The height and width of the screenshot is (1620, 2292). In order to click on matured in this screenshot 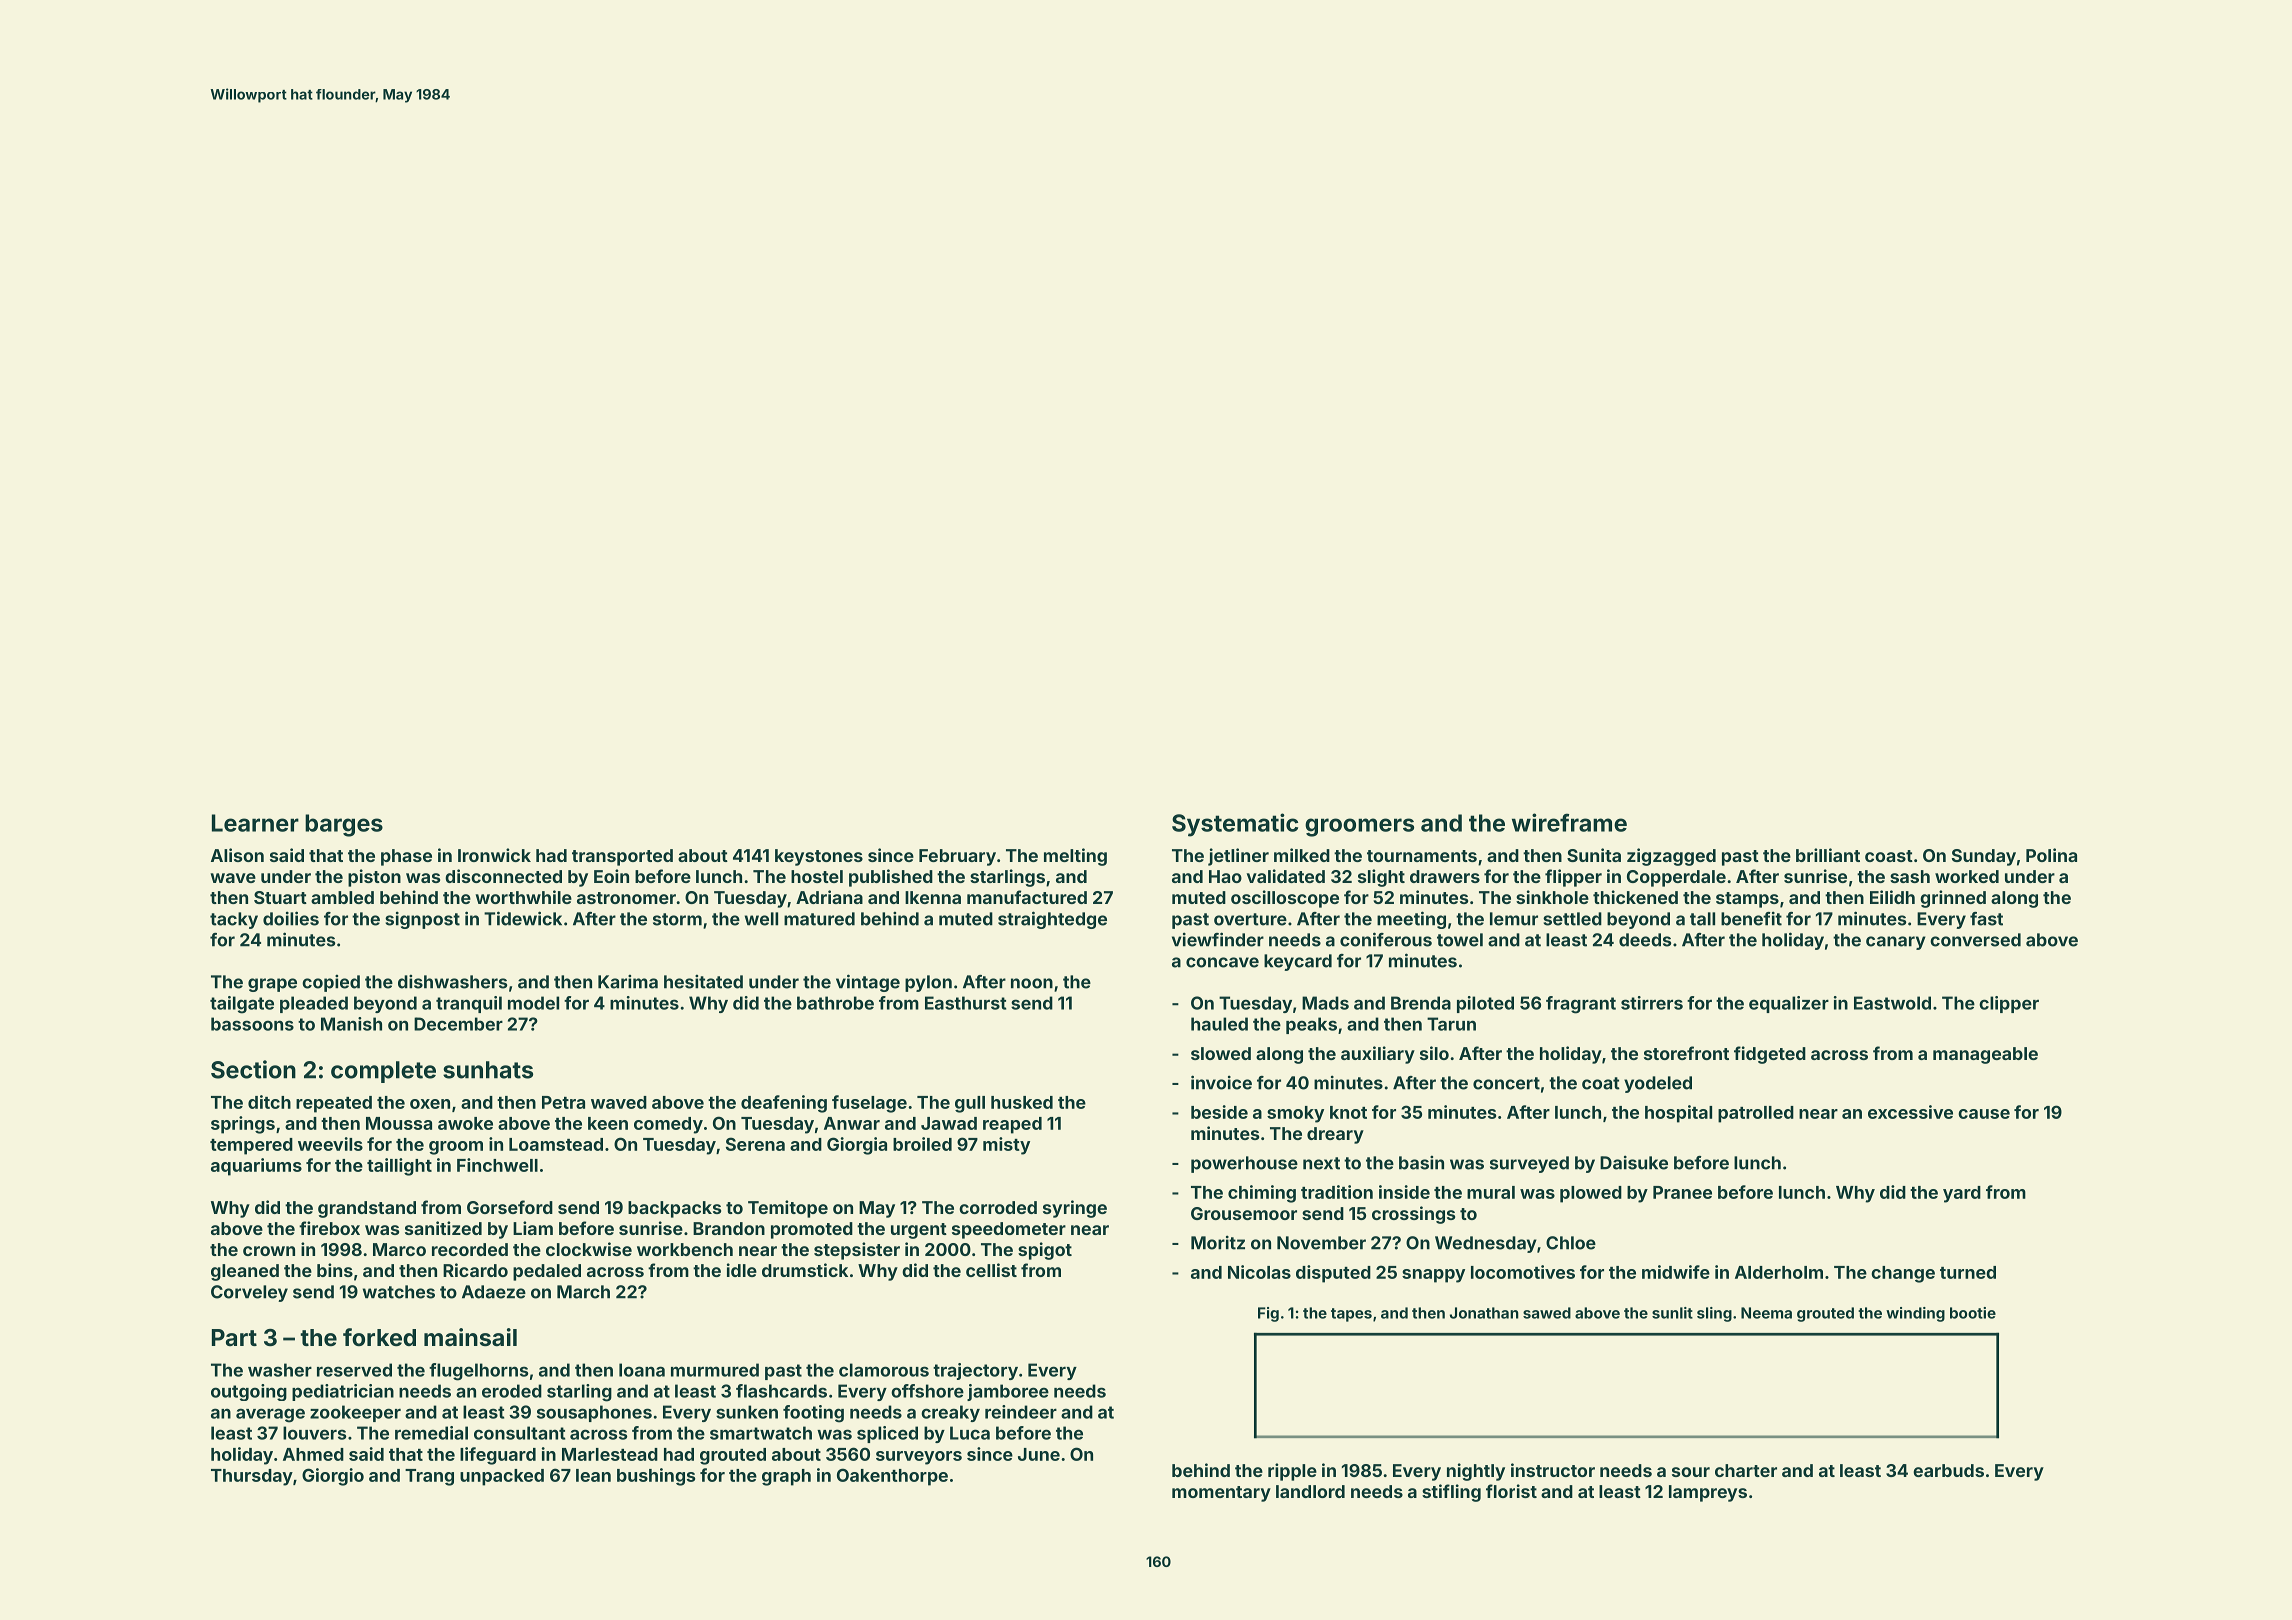, I will do `click(819, 919)`.
